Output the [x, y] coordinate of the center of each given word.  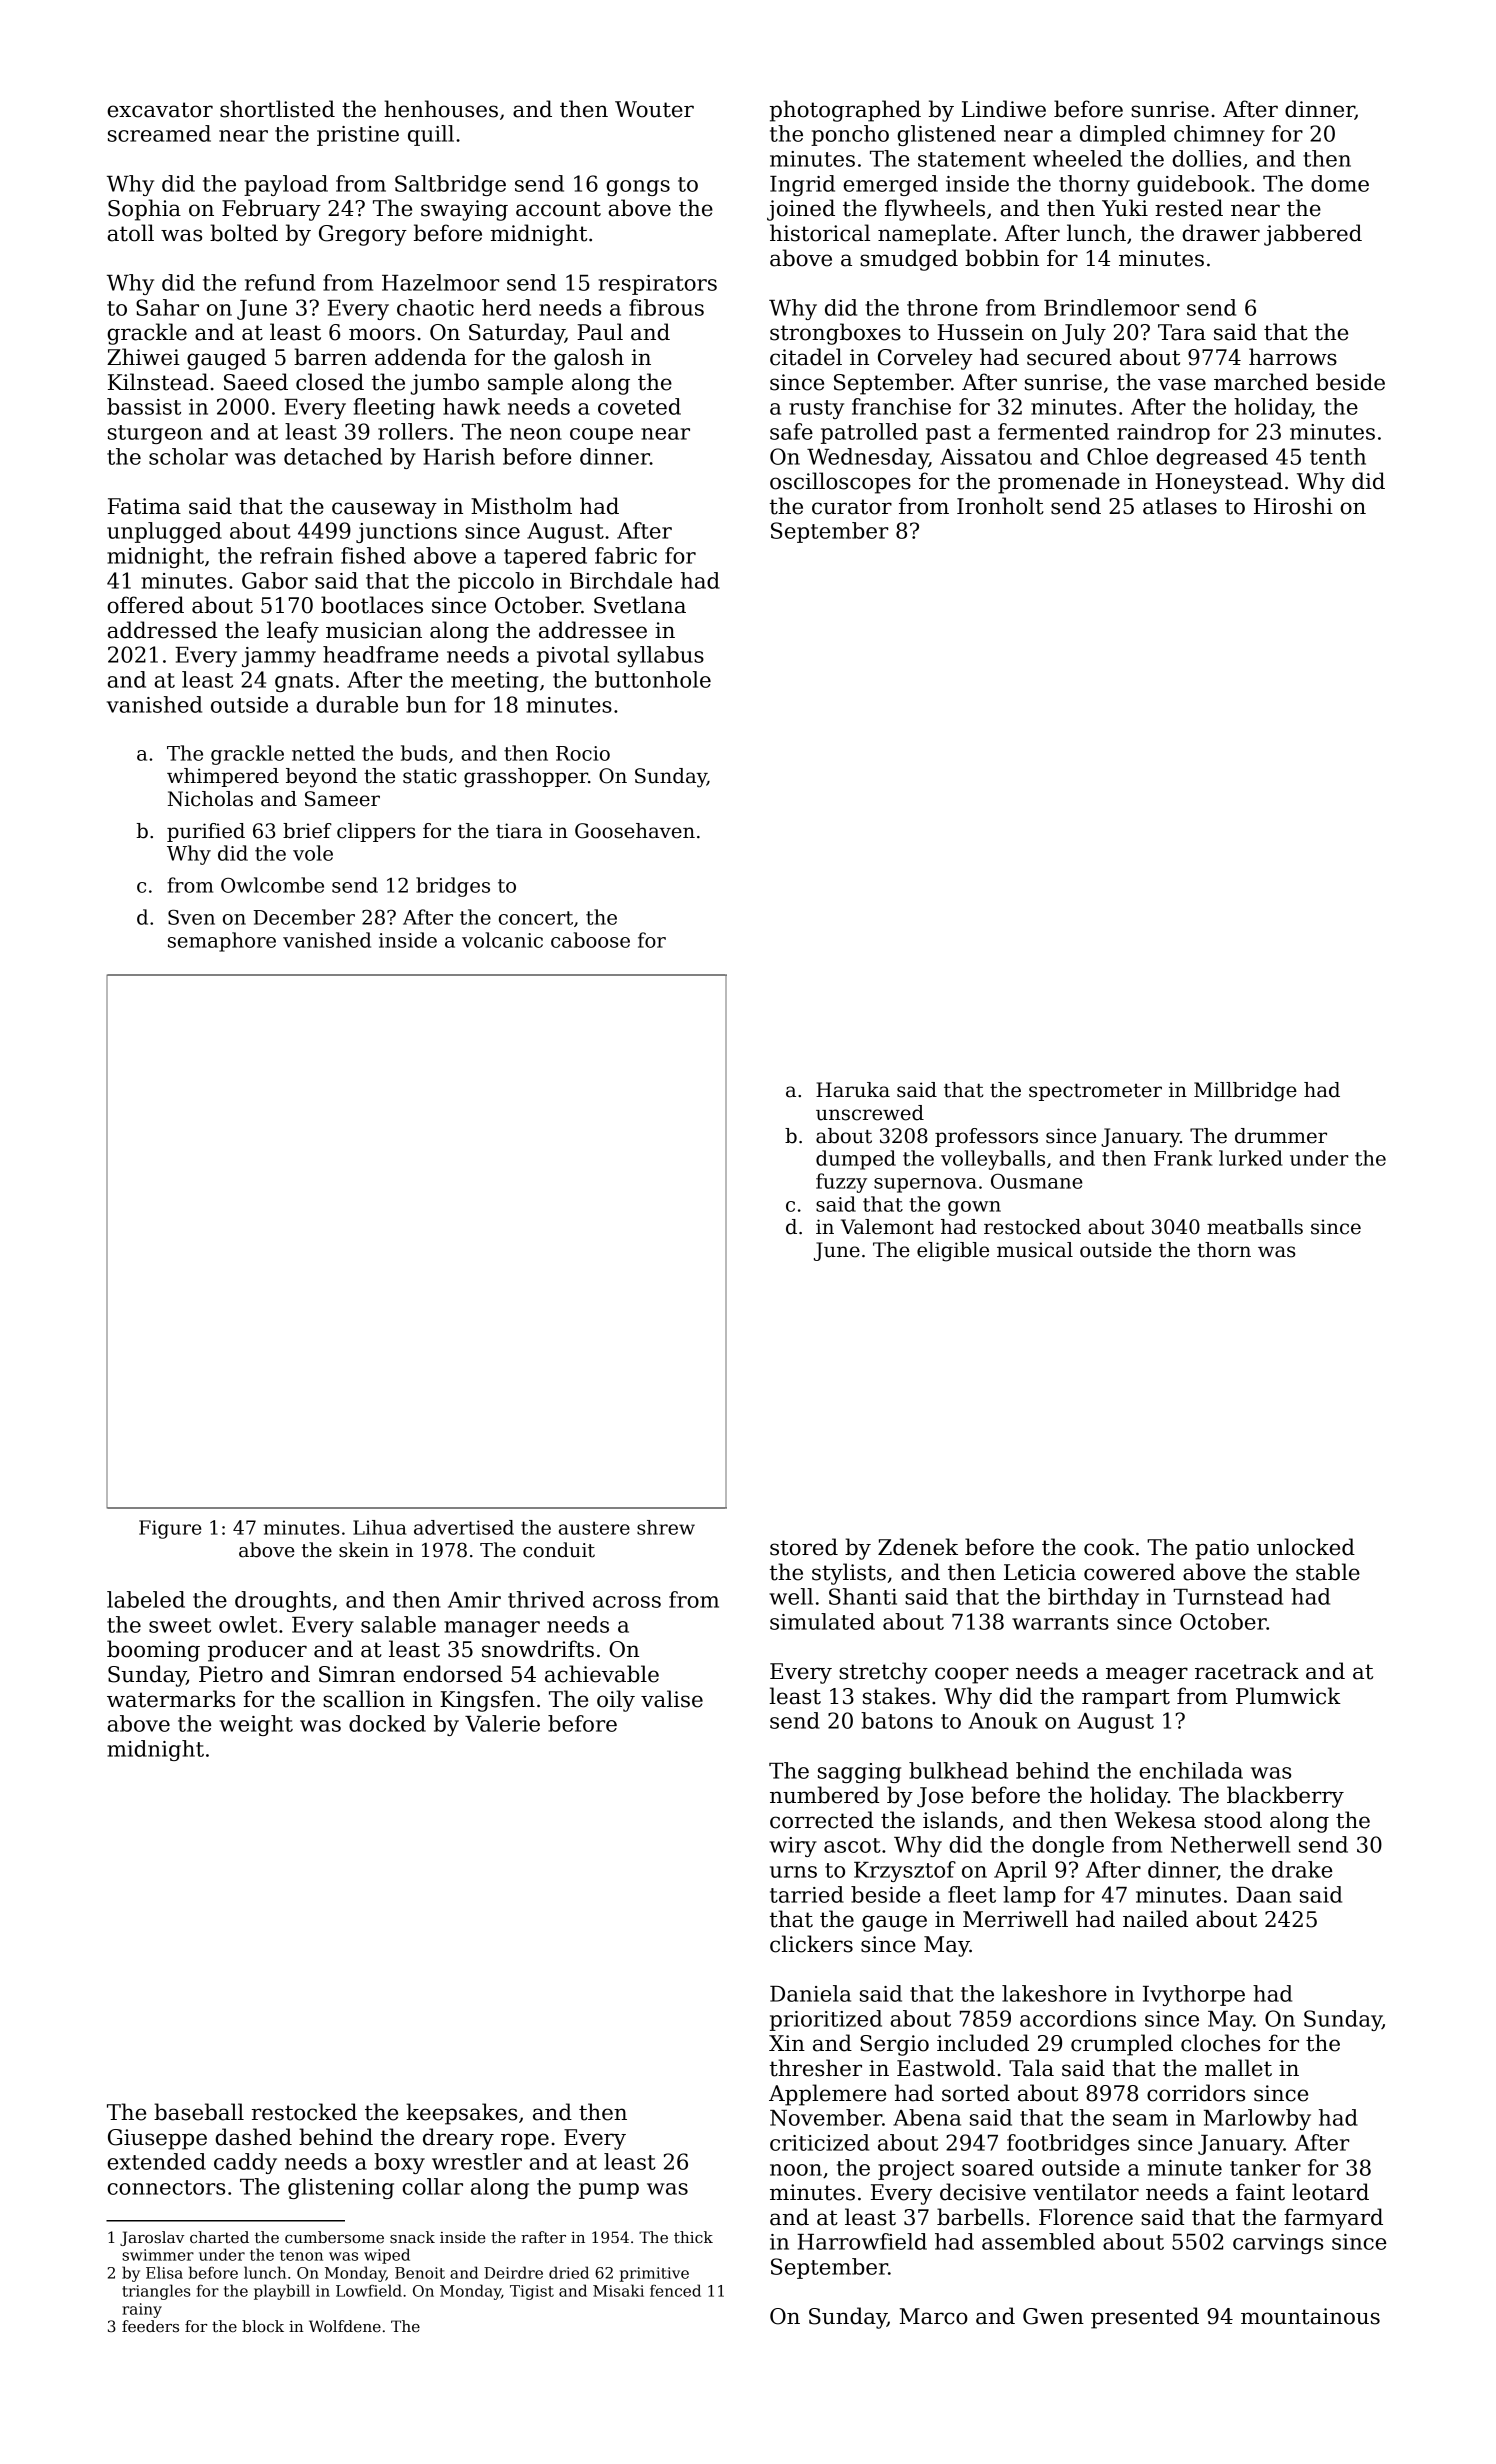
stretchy [883, 1673]
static [430, 776]
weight [256, 1725]
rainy [142, 2310]
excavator [160, 110]
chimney [1219, 135]
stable [1328, 1572]
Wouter [654, 109]
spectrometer [1095, 1092]
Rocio [583, 753]
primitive [654, 2274]
